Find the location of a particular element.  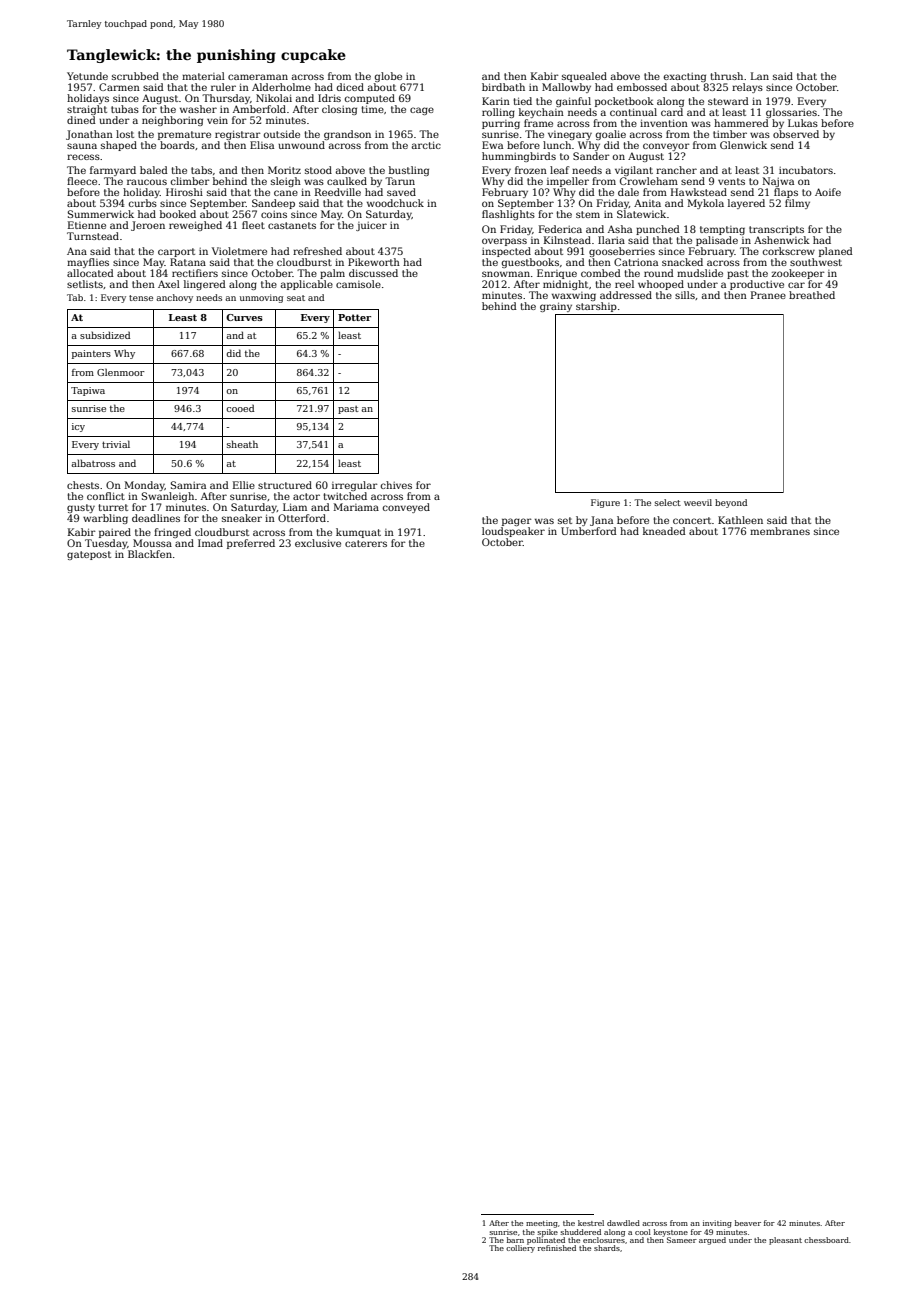

membranes is located at coordinates (780, 531).
